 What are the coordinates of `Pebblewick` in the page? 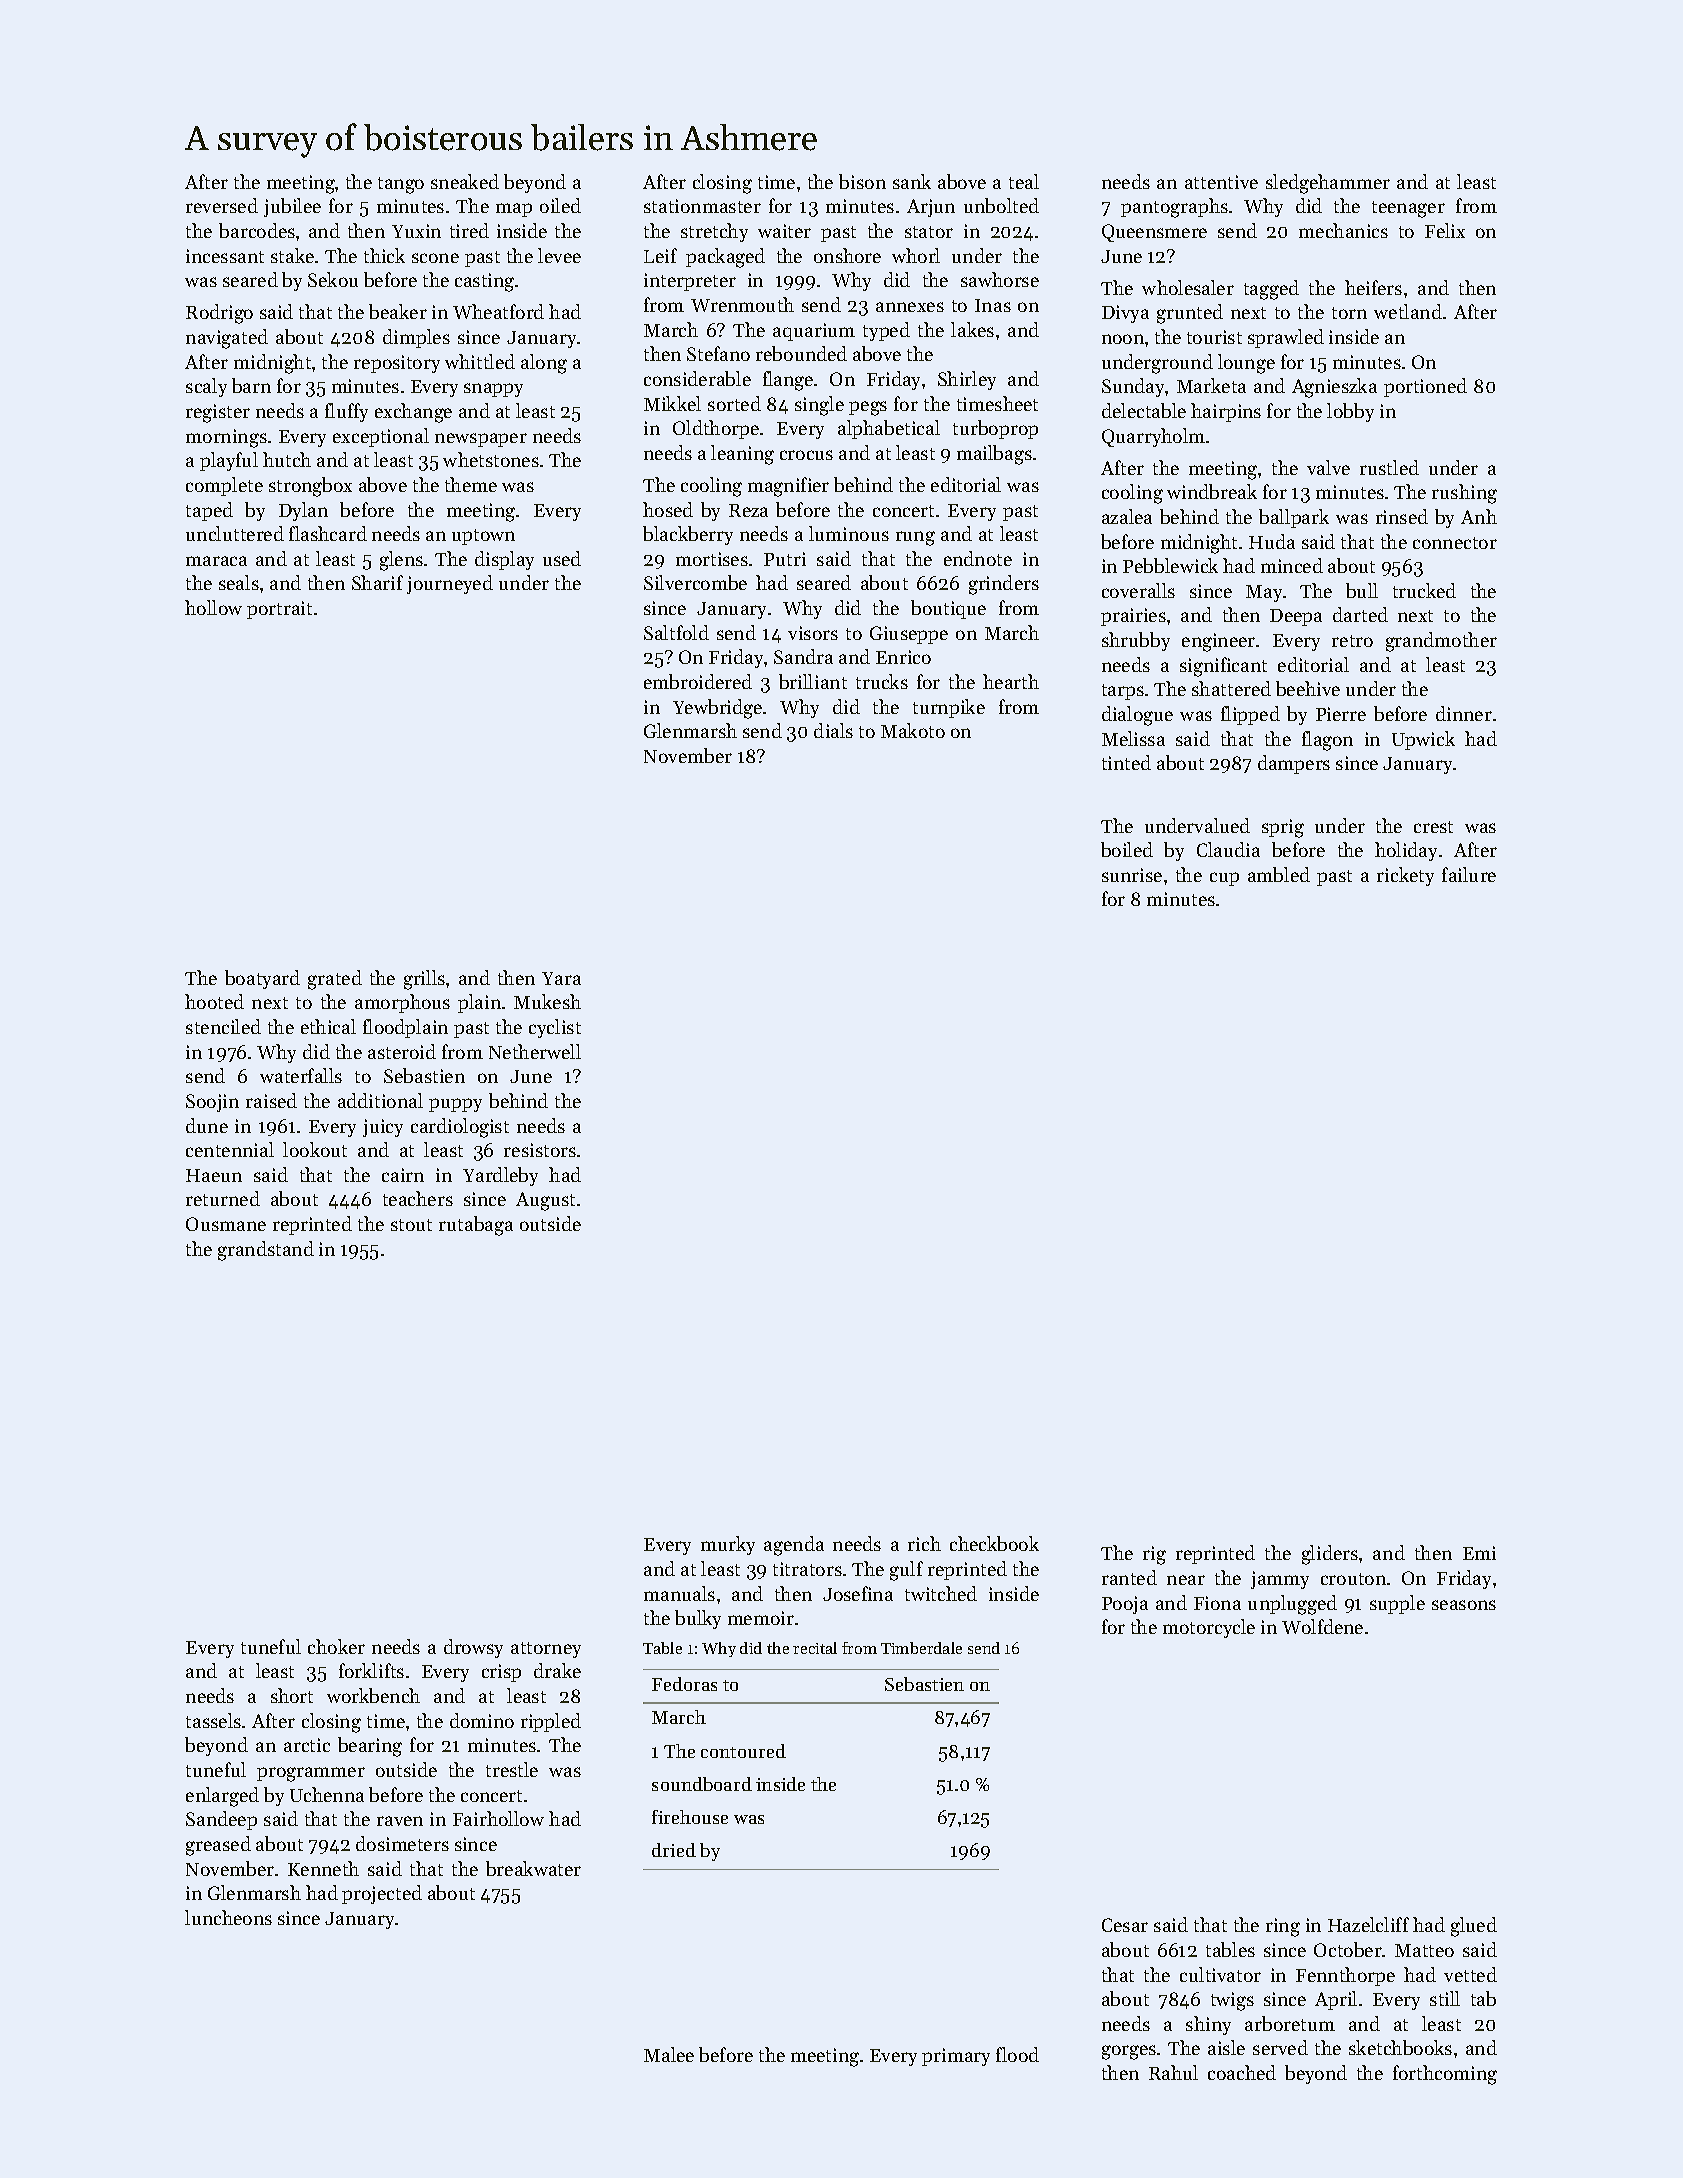 It's located at (1170, 565).
